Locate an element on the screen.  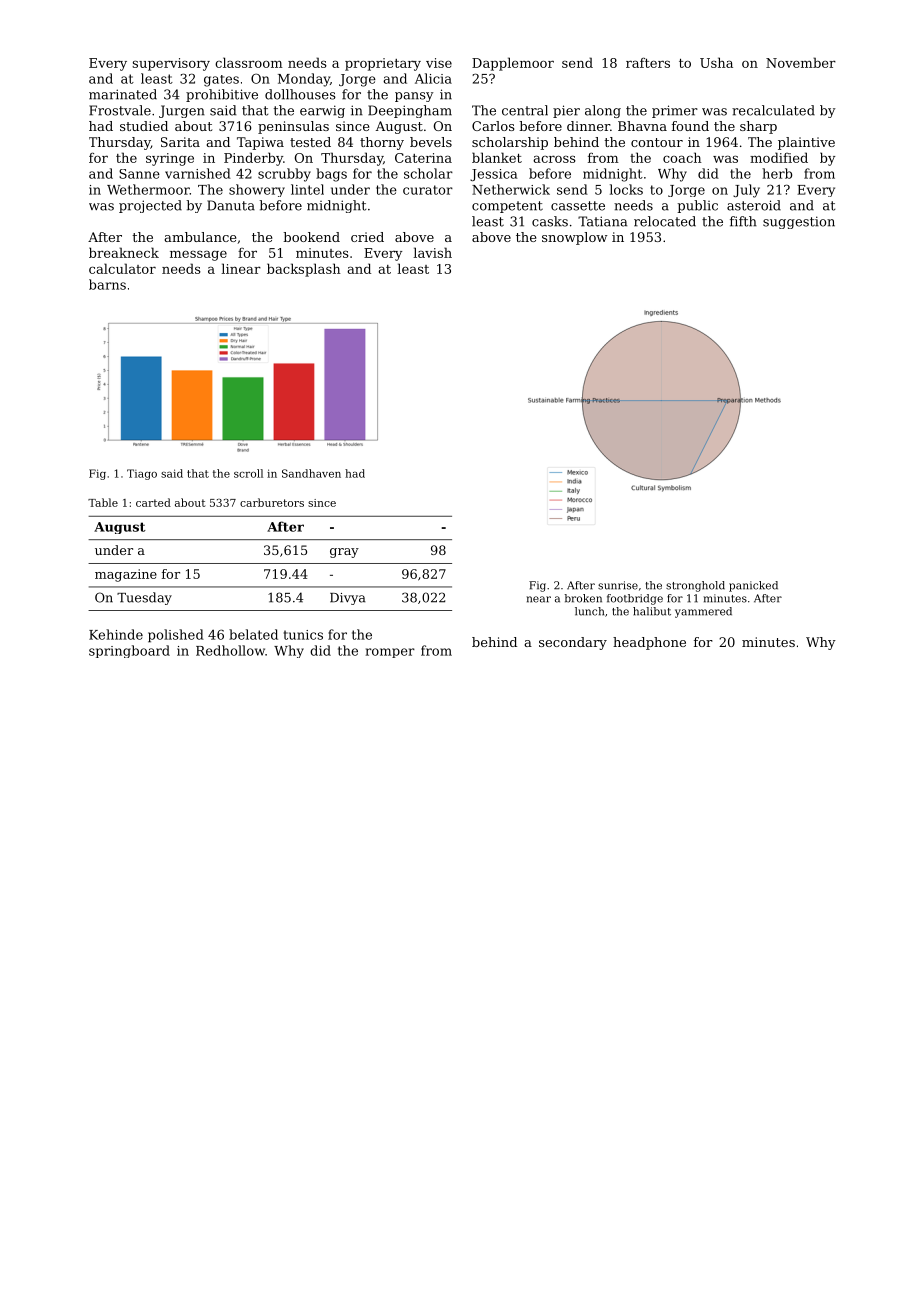
suggestion is located at coordinates (799, 222).
